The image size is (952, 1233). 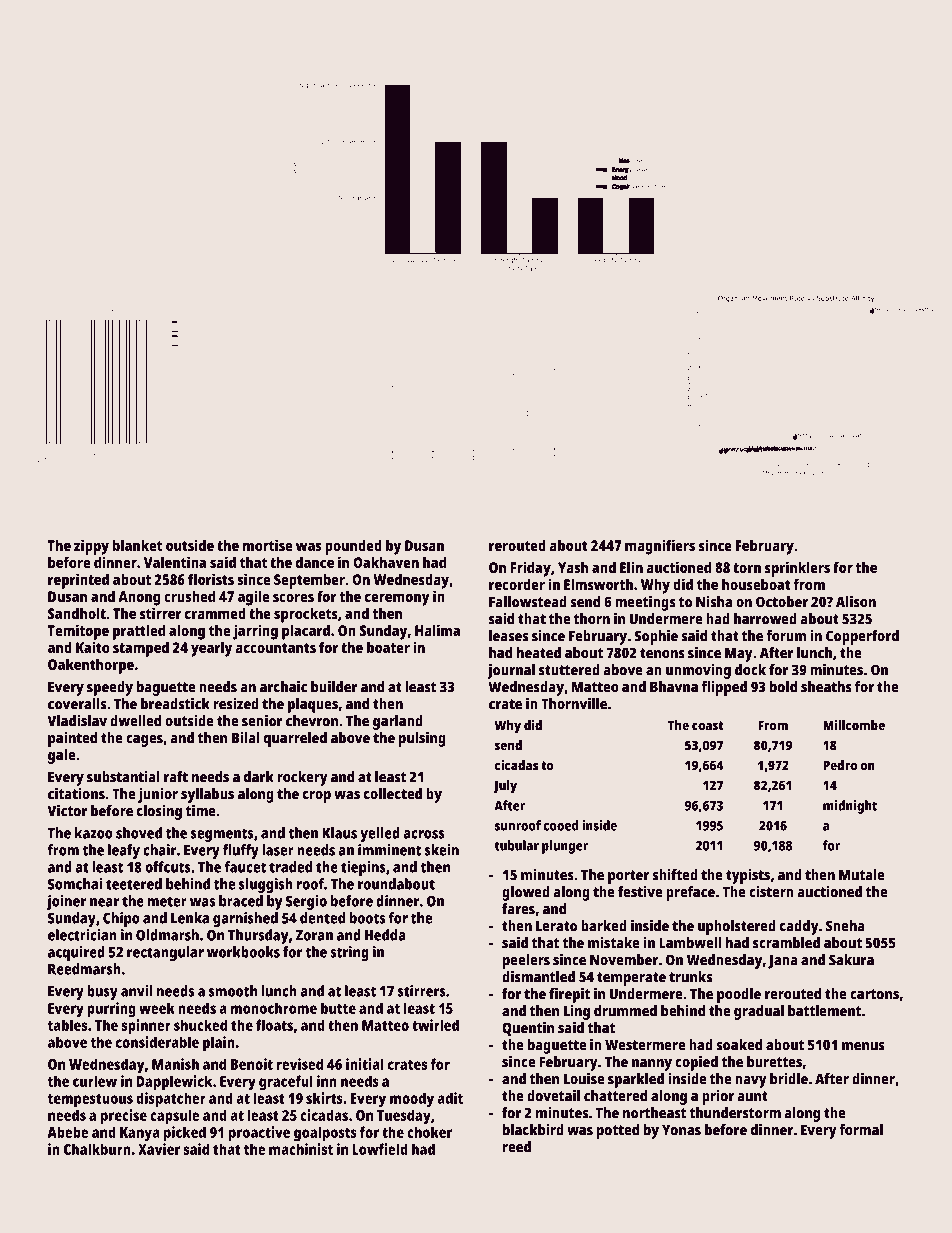 I want to click on skein, so click(x=442, y=850).
